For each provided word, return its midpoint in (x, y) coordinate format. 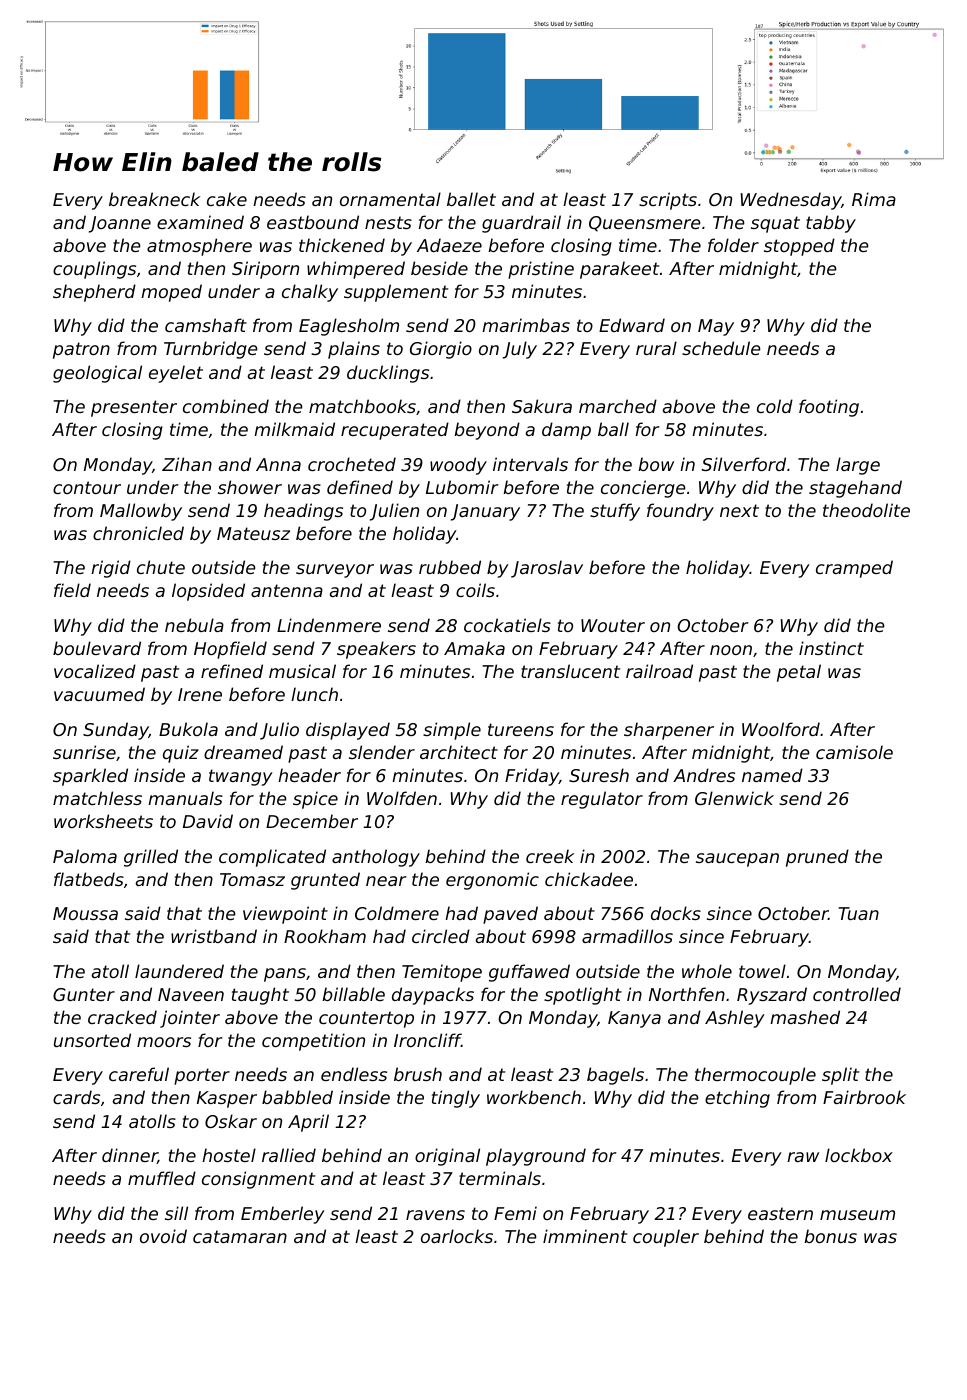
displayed (348, 731)
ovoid (163, 1236)
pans (285, 975)
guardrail (521, 224)
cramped (854, 569)
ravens (435, 1215)
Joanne (120, 224)
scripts (668, 201)
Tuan (858, 913)
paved (510, 915)
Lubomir (462, 487)
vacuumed (99, 694)
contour (87, 487)
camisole (854, 752)
